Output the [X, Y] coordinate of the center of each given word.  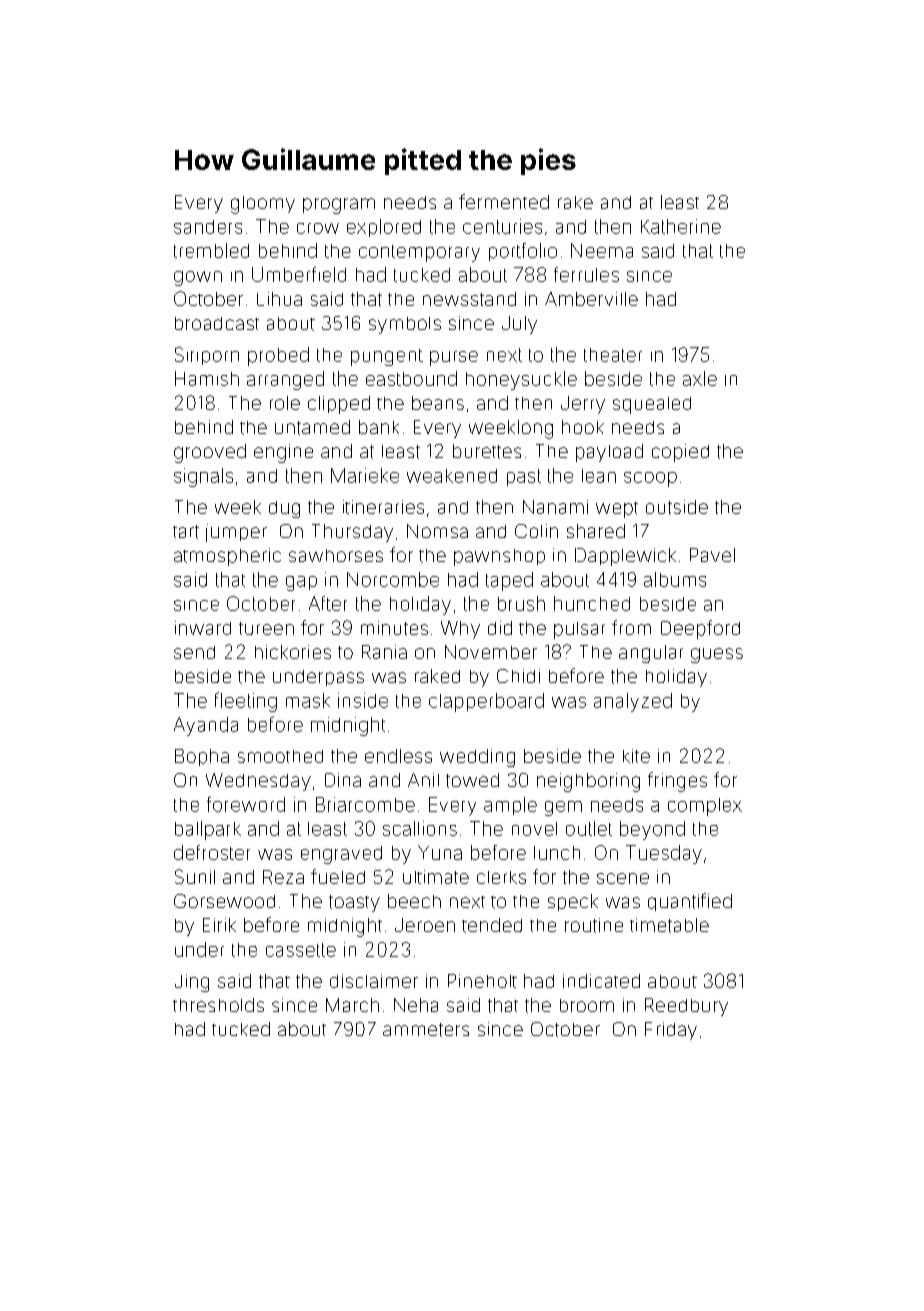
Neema [602, 250]
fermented [504, 201]
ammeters [426, 1030]
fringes [677, 782]
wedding [477, 758]
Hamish [207, 378]
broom [587, 1005]
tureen [266, 628]
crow [318, 228]
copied [680, 453]
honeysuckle [521, 380]
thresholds [218, 1005]
